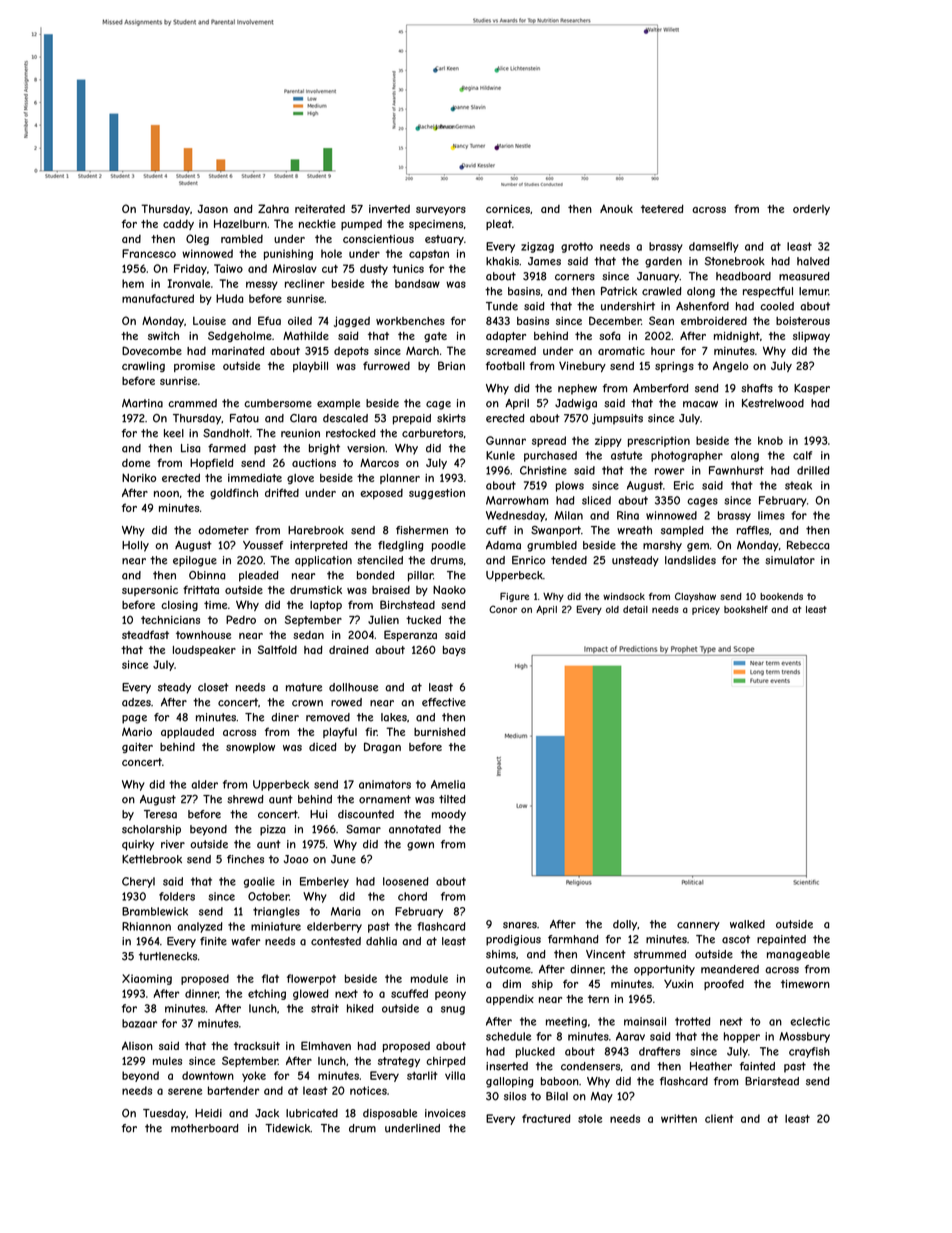 The height and width of the screenshot is (1233, 952). What do you see at coordinates (136, 702) in the screenshot?
I see `adzes` at bounding box center [136, 702].
